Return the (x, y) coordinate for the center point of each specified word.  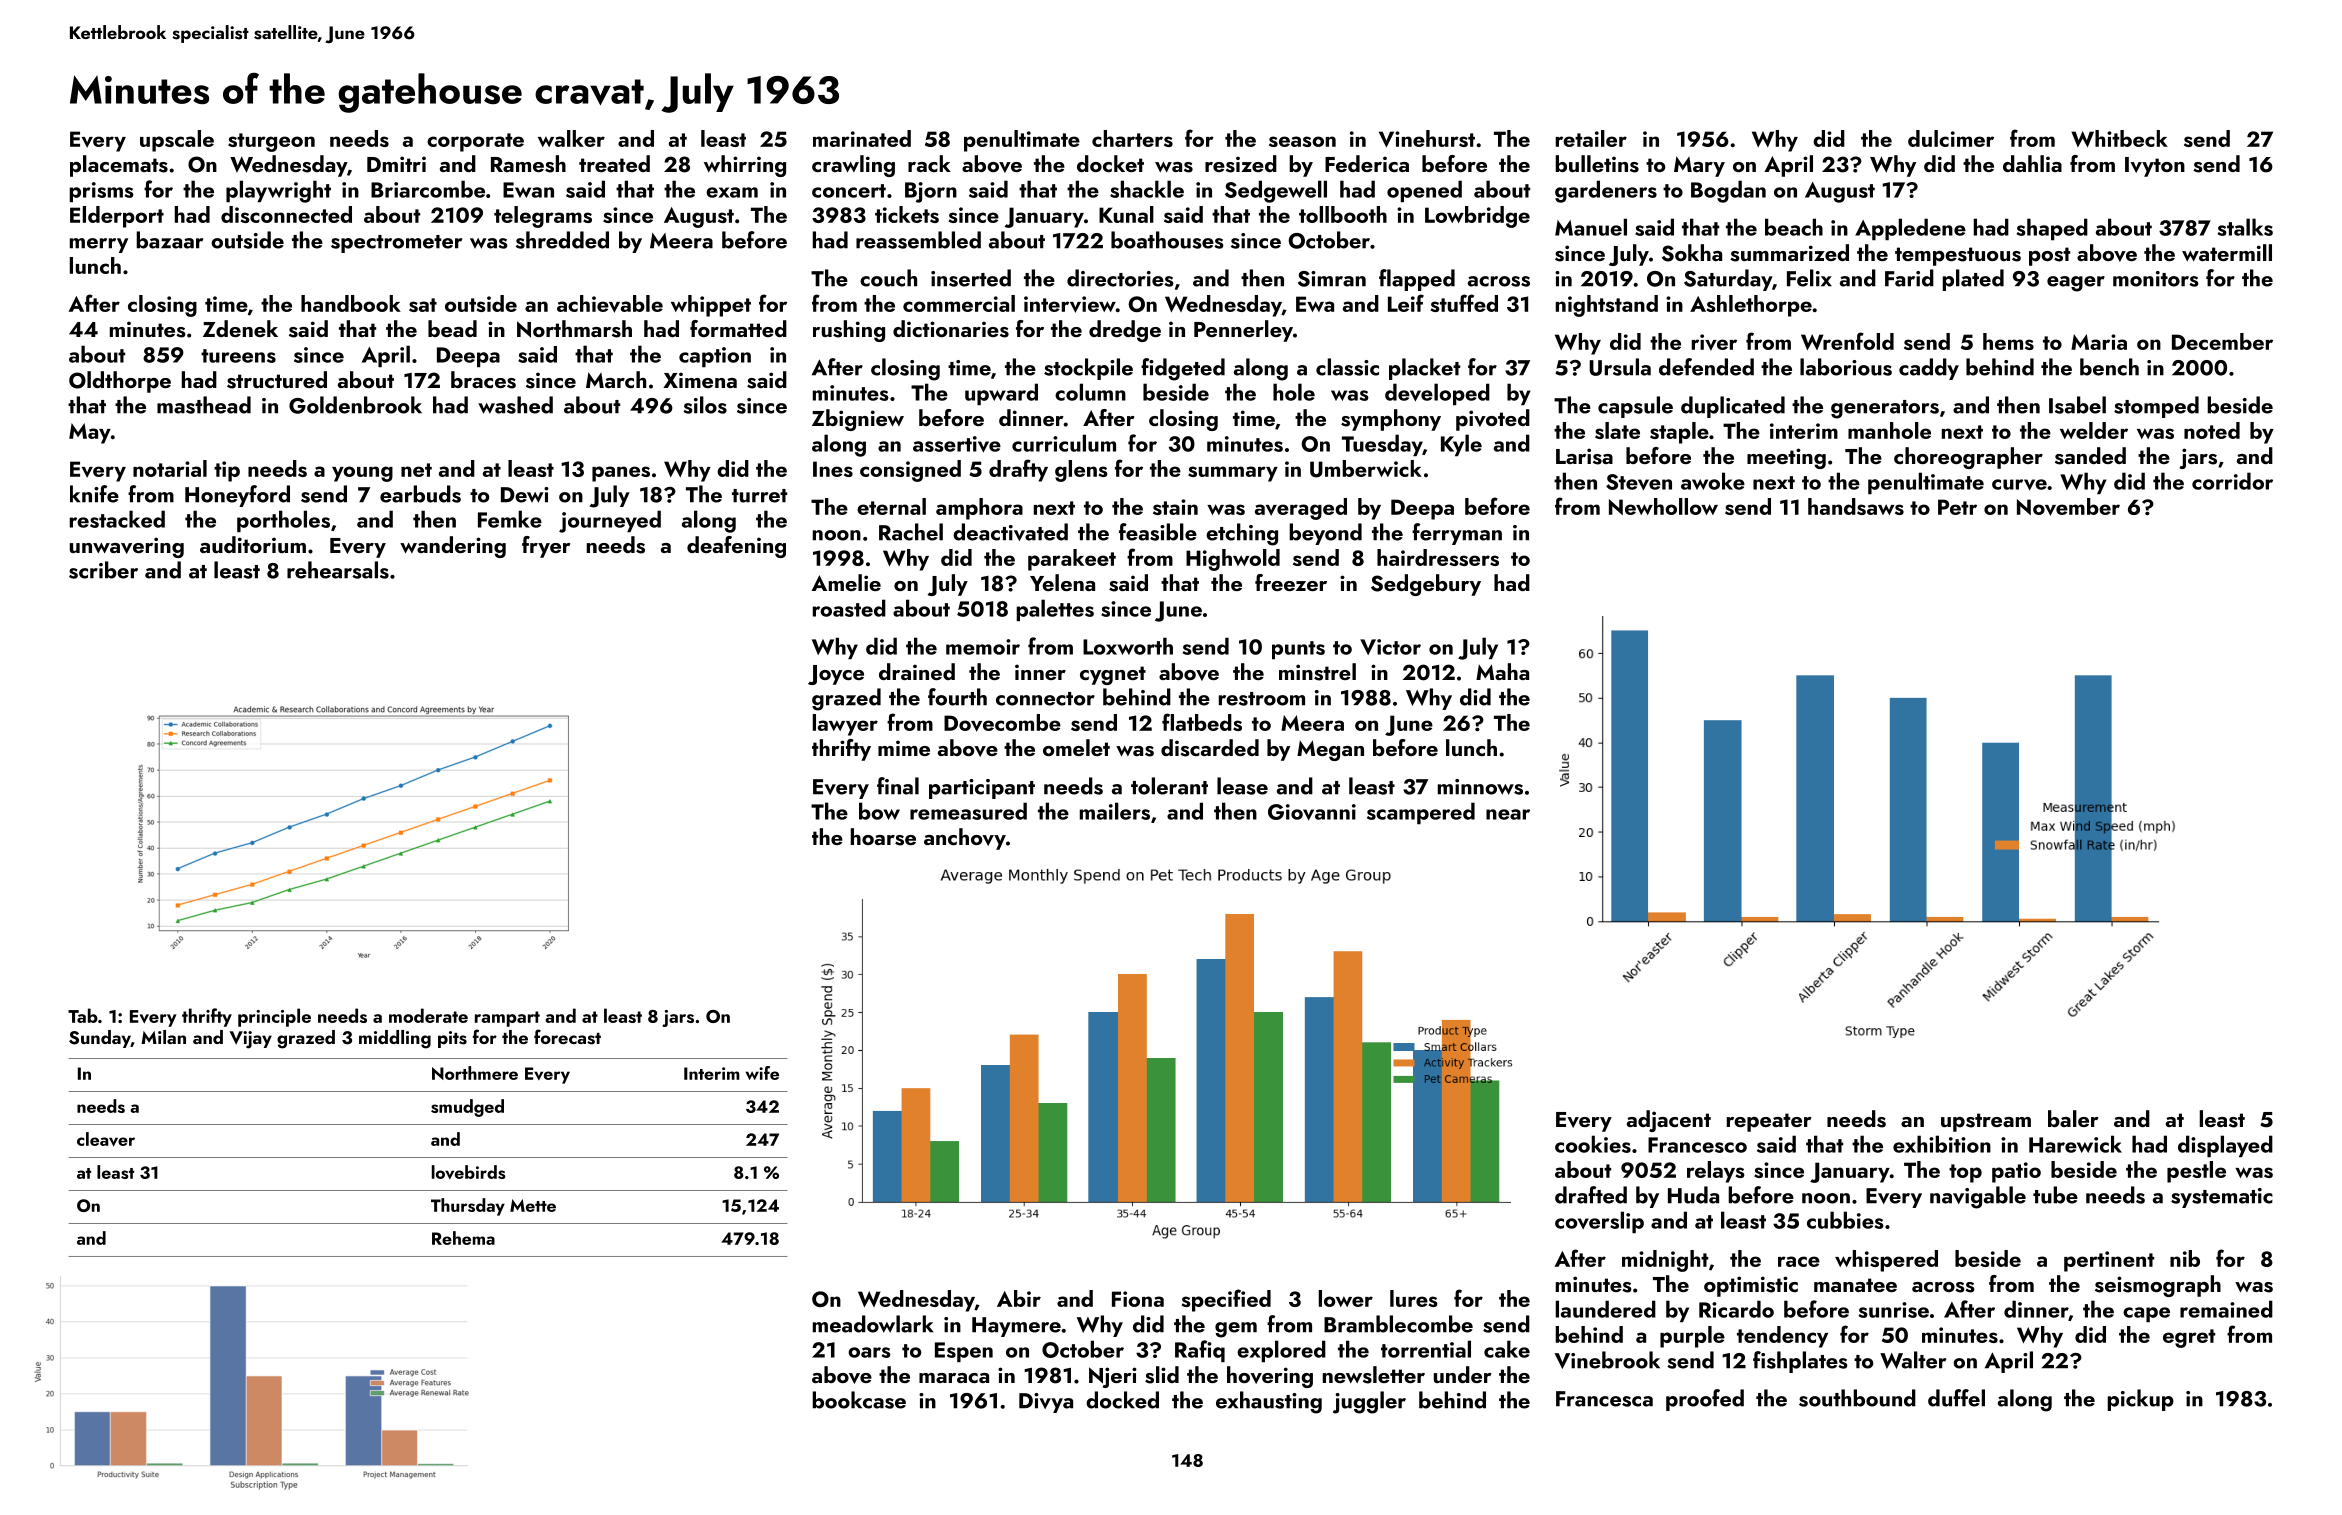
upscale (177, 141)
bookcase (859, 1400)
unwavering (127, 547)
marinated (862, 138)
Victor (1390, 647)
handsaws (1856, 506)
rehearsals (338, 570)
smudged (467, 1108)
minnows (1480, 787)
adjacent (1669, 1121)
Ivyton (2155, 167)
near (1508, 814)
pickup (2140, 1400)
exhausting (1269, 1402)
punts (1298, 650)
